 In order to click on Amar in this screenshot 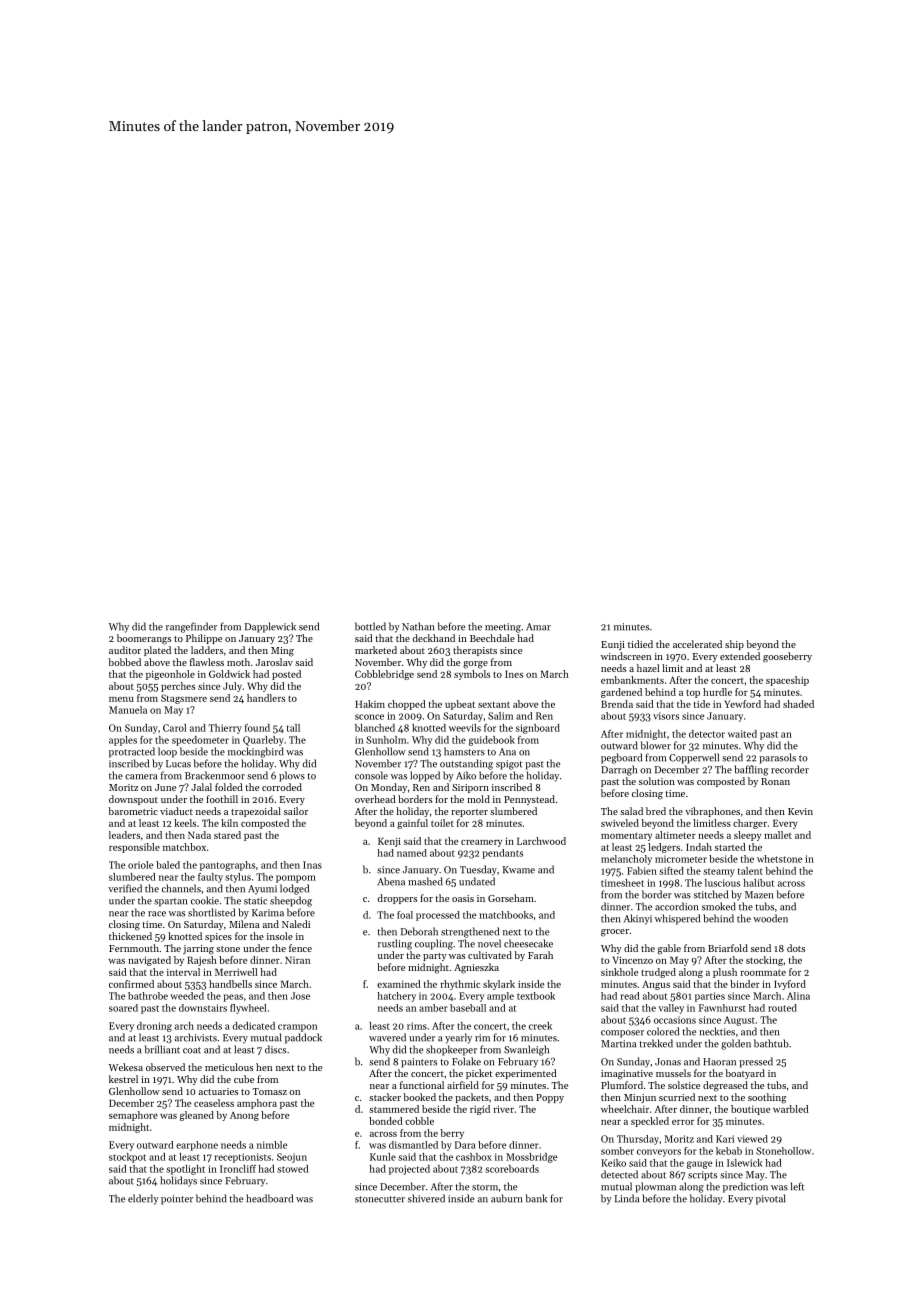, I will do `click(538, 627)`.
